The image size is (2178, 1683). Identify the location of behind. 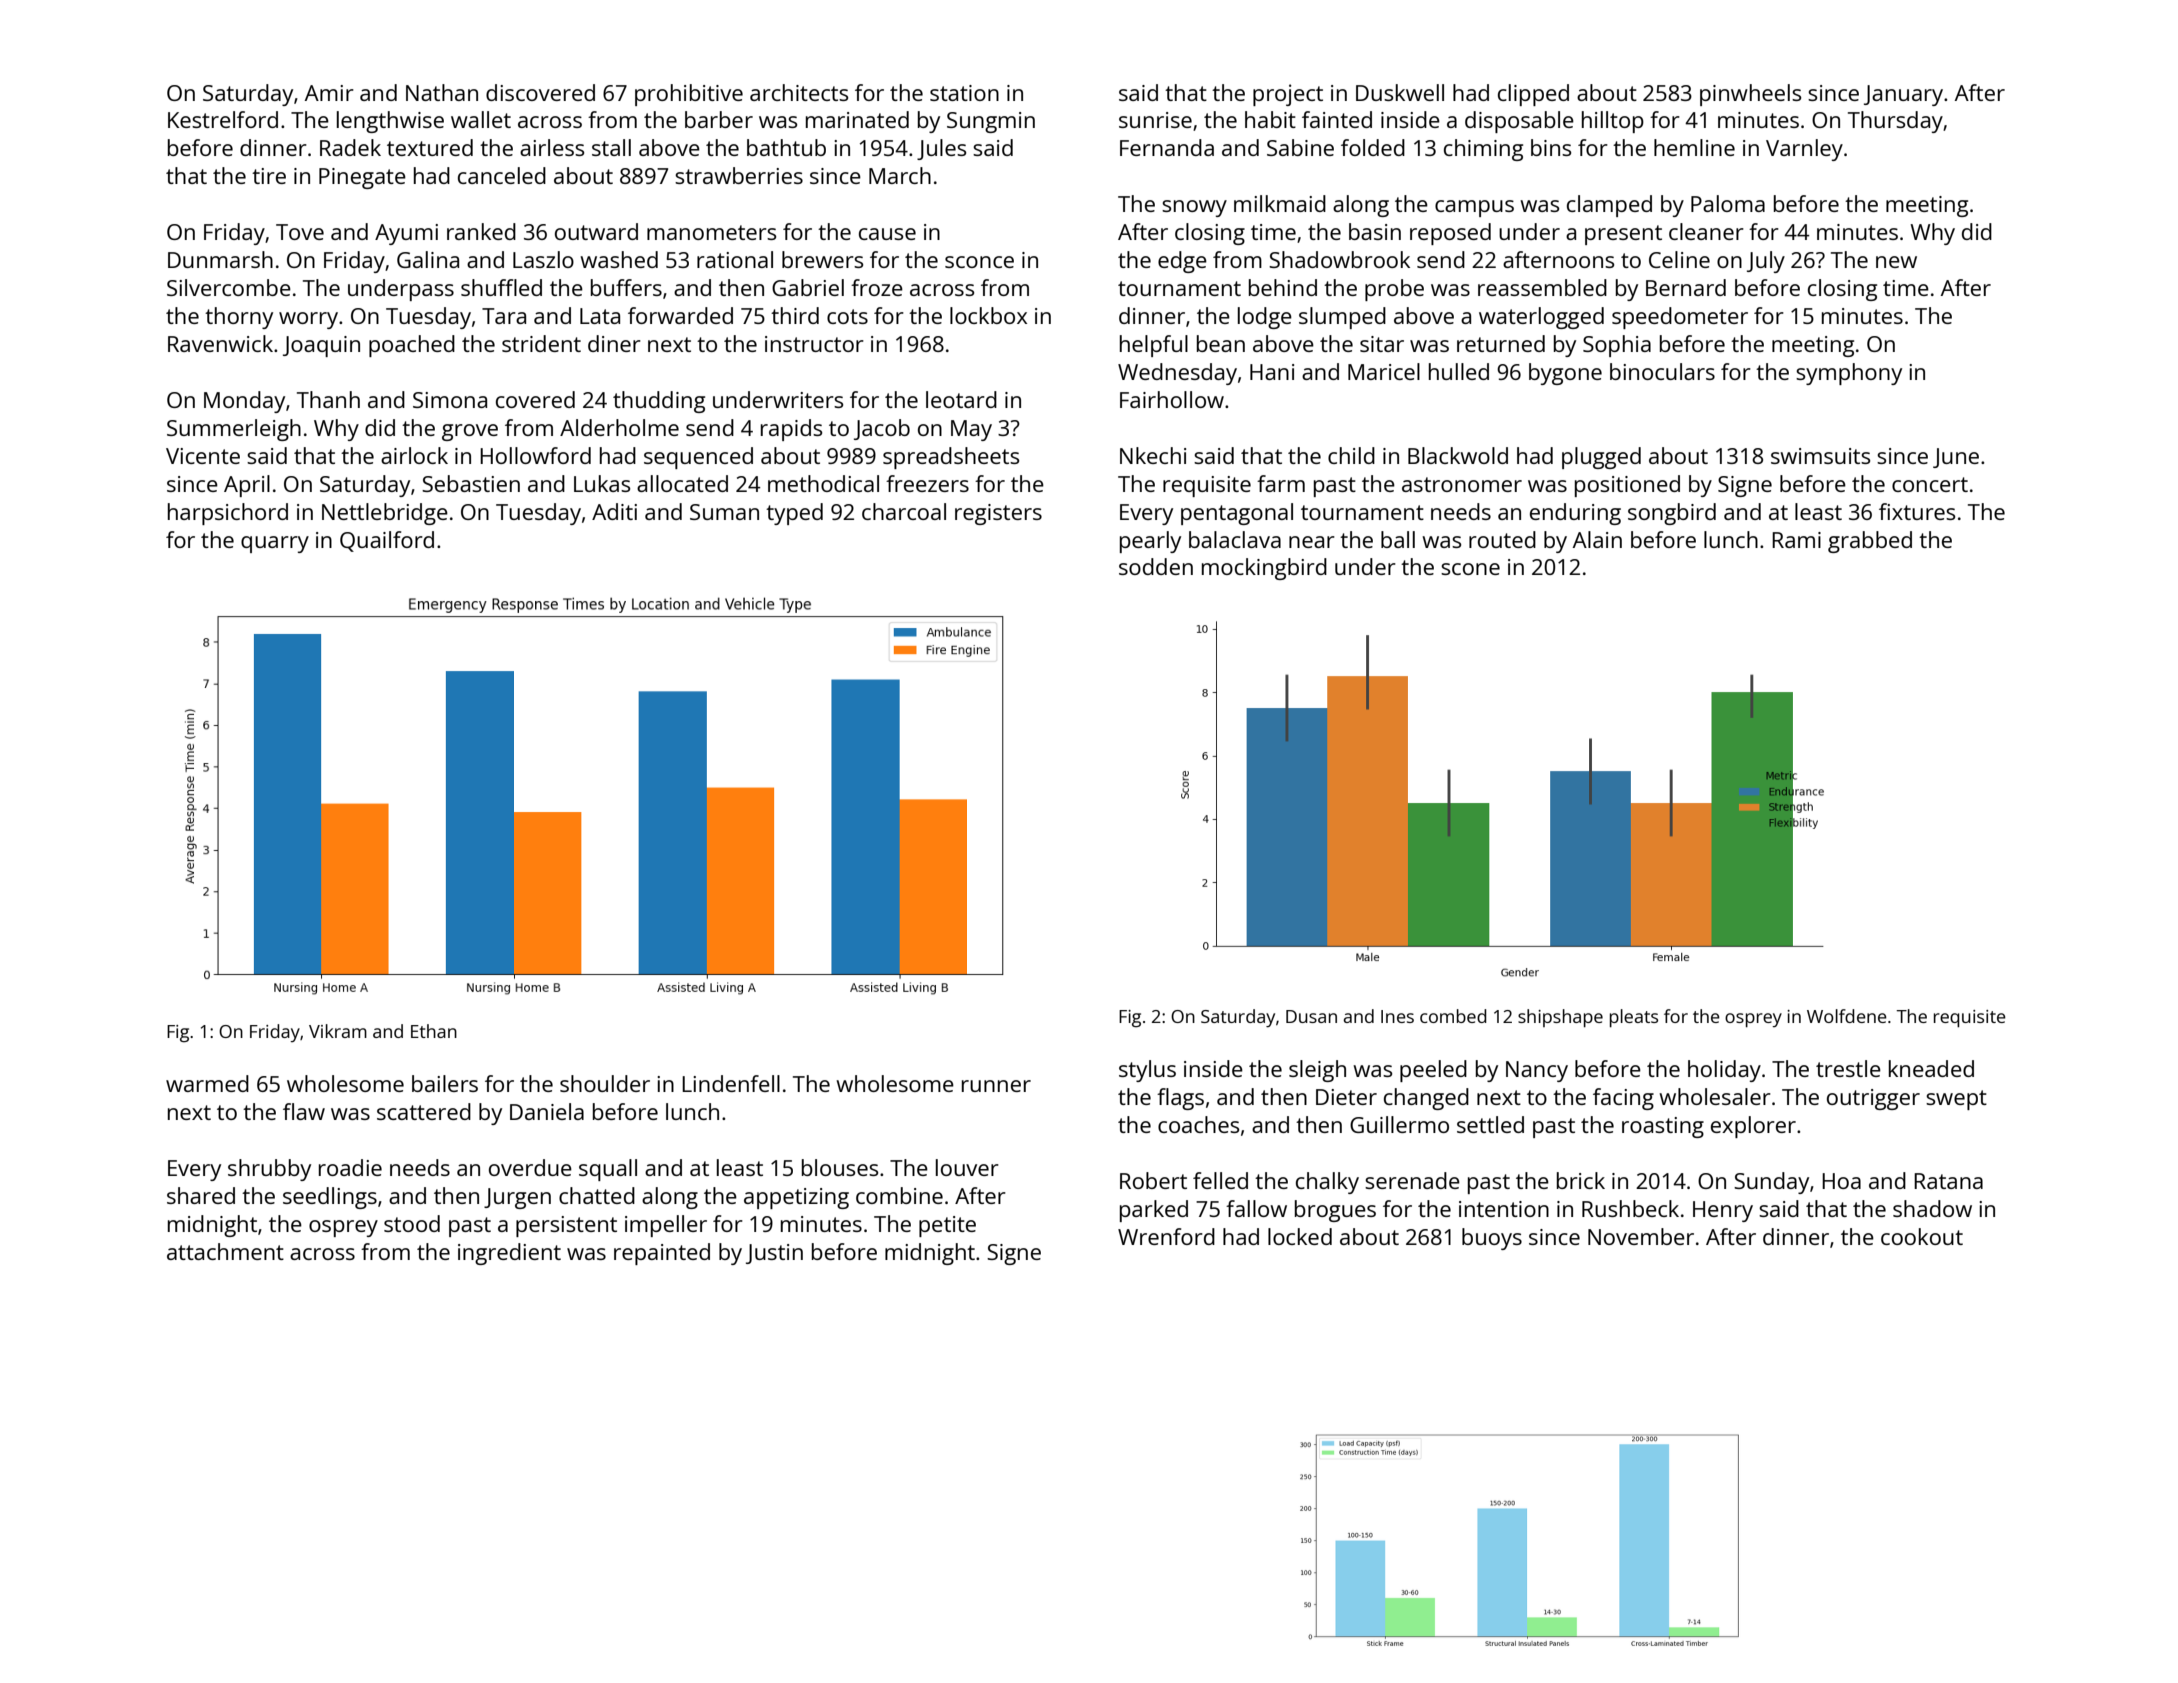
(1283, 287).
